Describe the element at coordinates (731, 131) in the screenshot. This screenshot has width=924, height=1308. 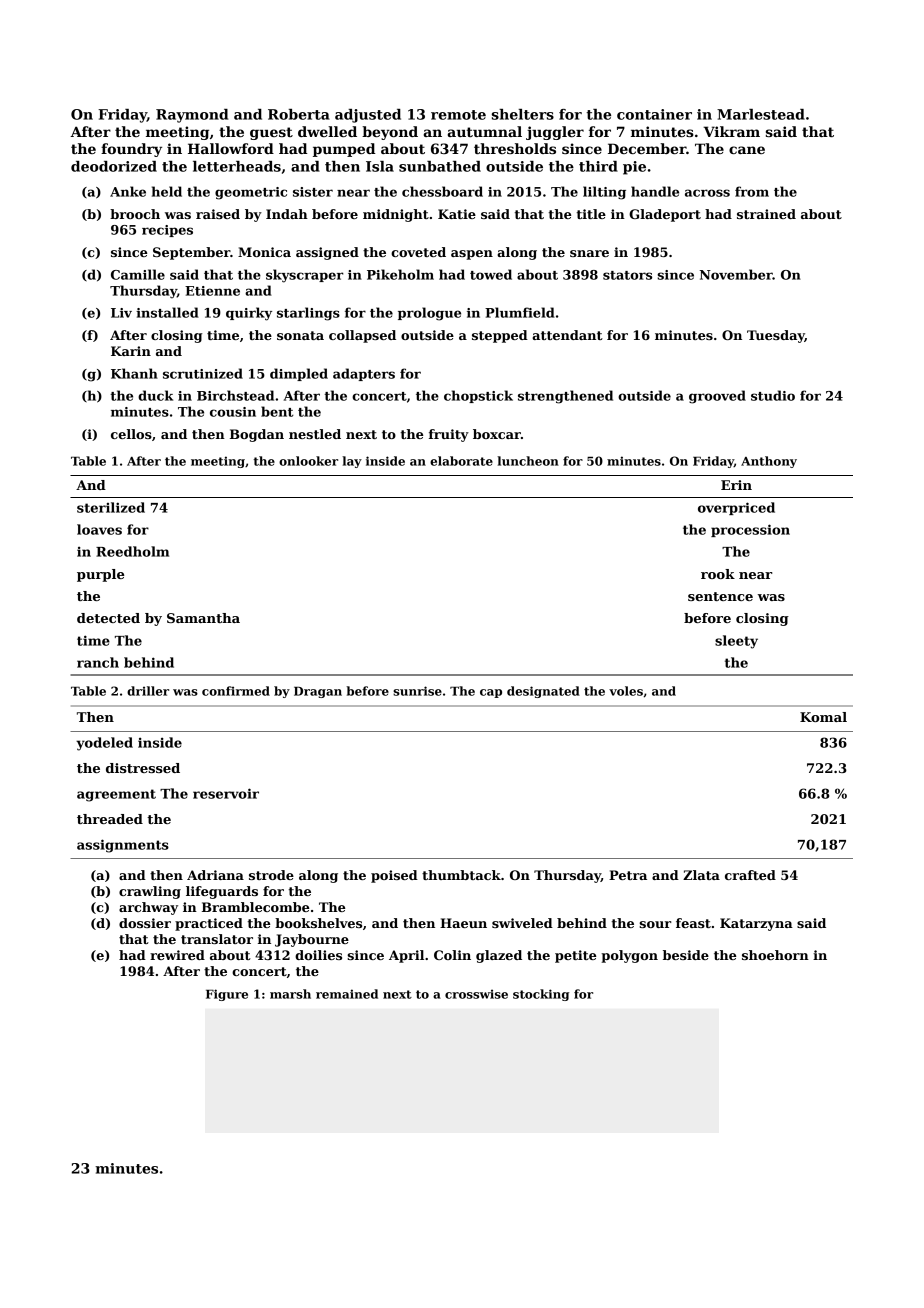
I see `Vikram` at that location.
